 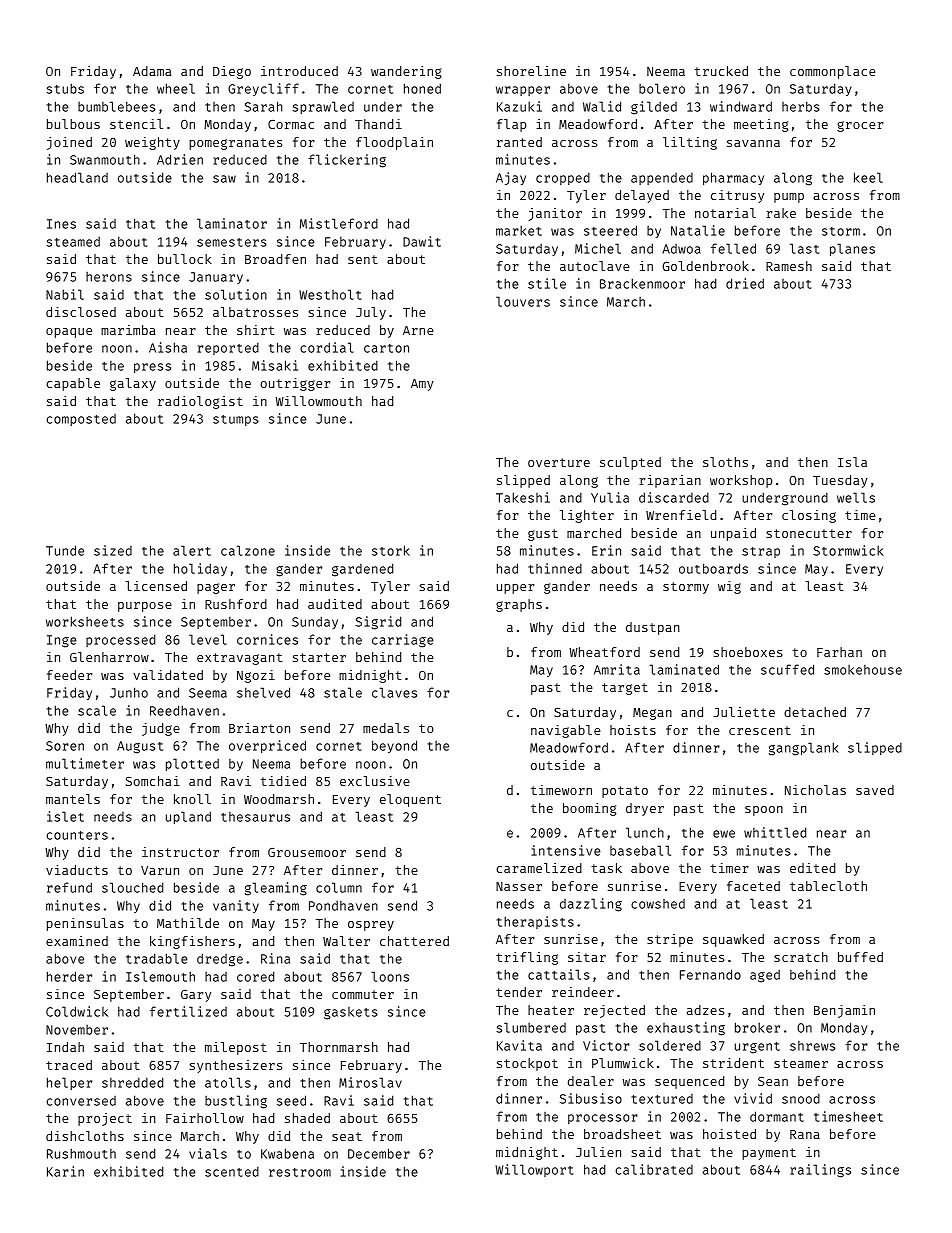 I want to click on trucked, so click(x=721, y=71).
